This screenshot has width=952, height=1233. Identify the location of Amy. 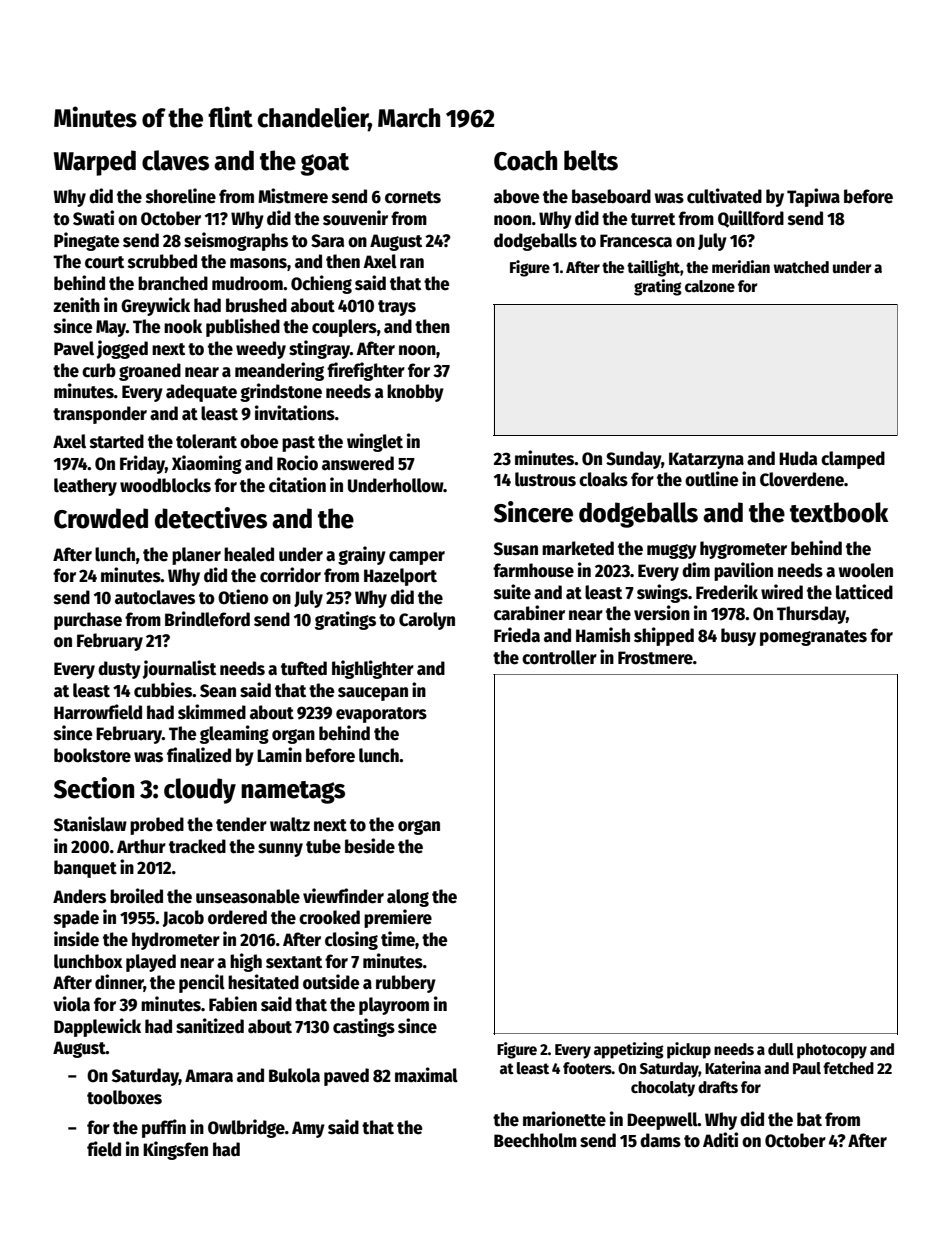
(308, 1129).
